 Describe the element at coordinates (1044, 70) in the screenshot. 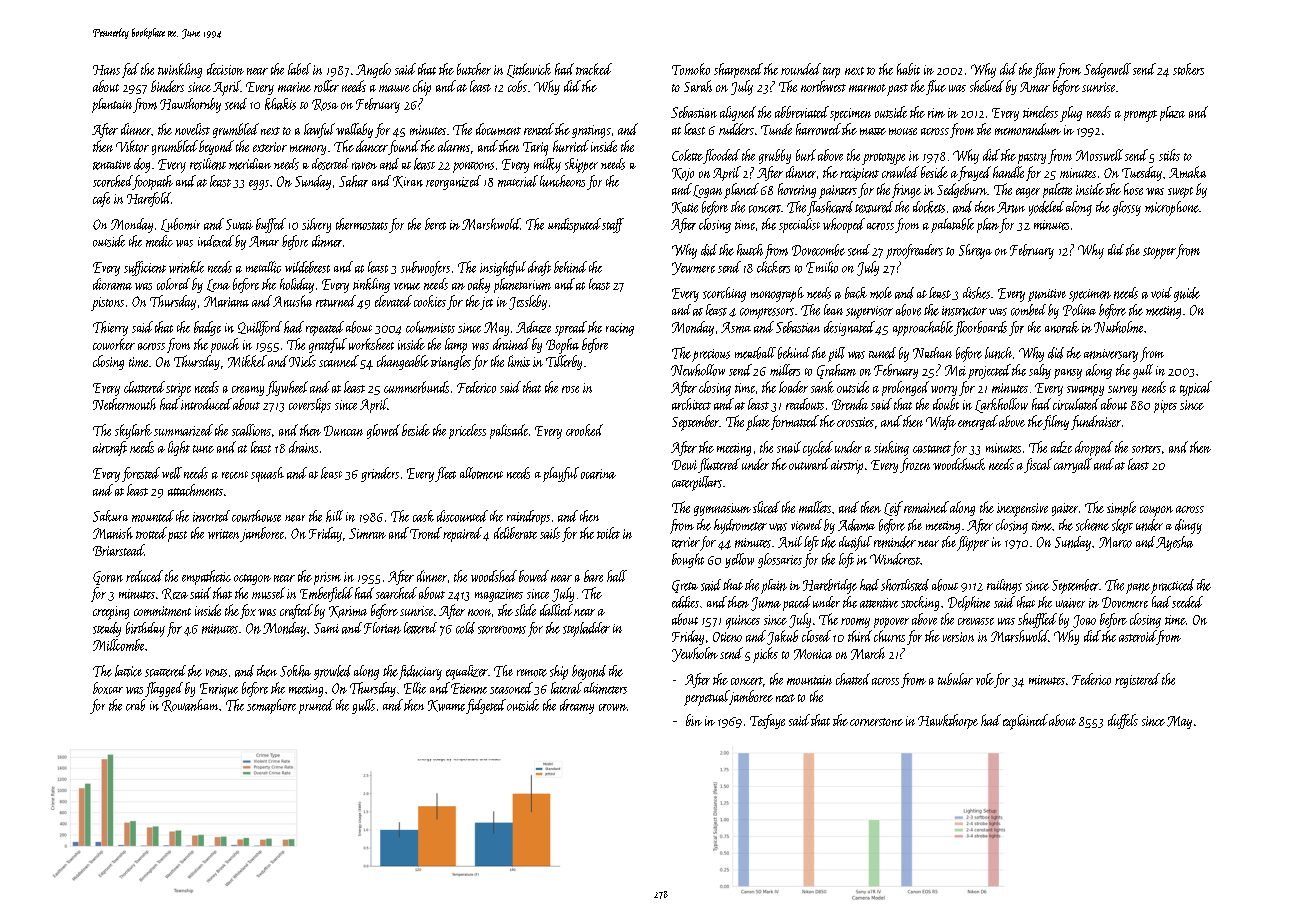

I see `flaw` at that location.
